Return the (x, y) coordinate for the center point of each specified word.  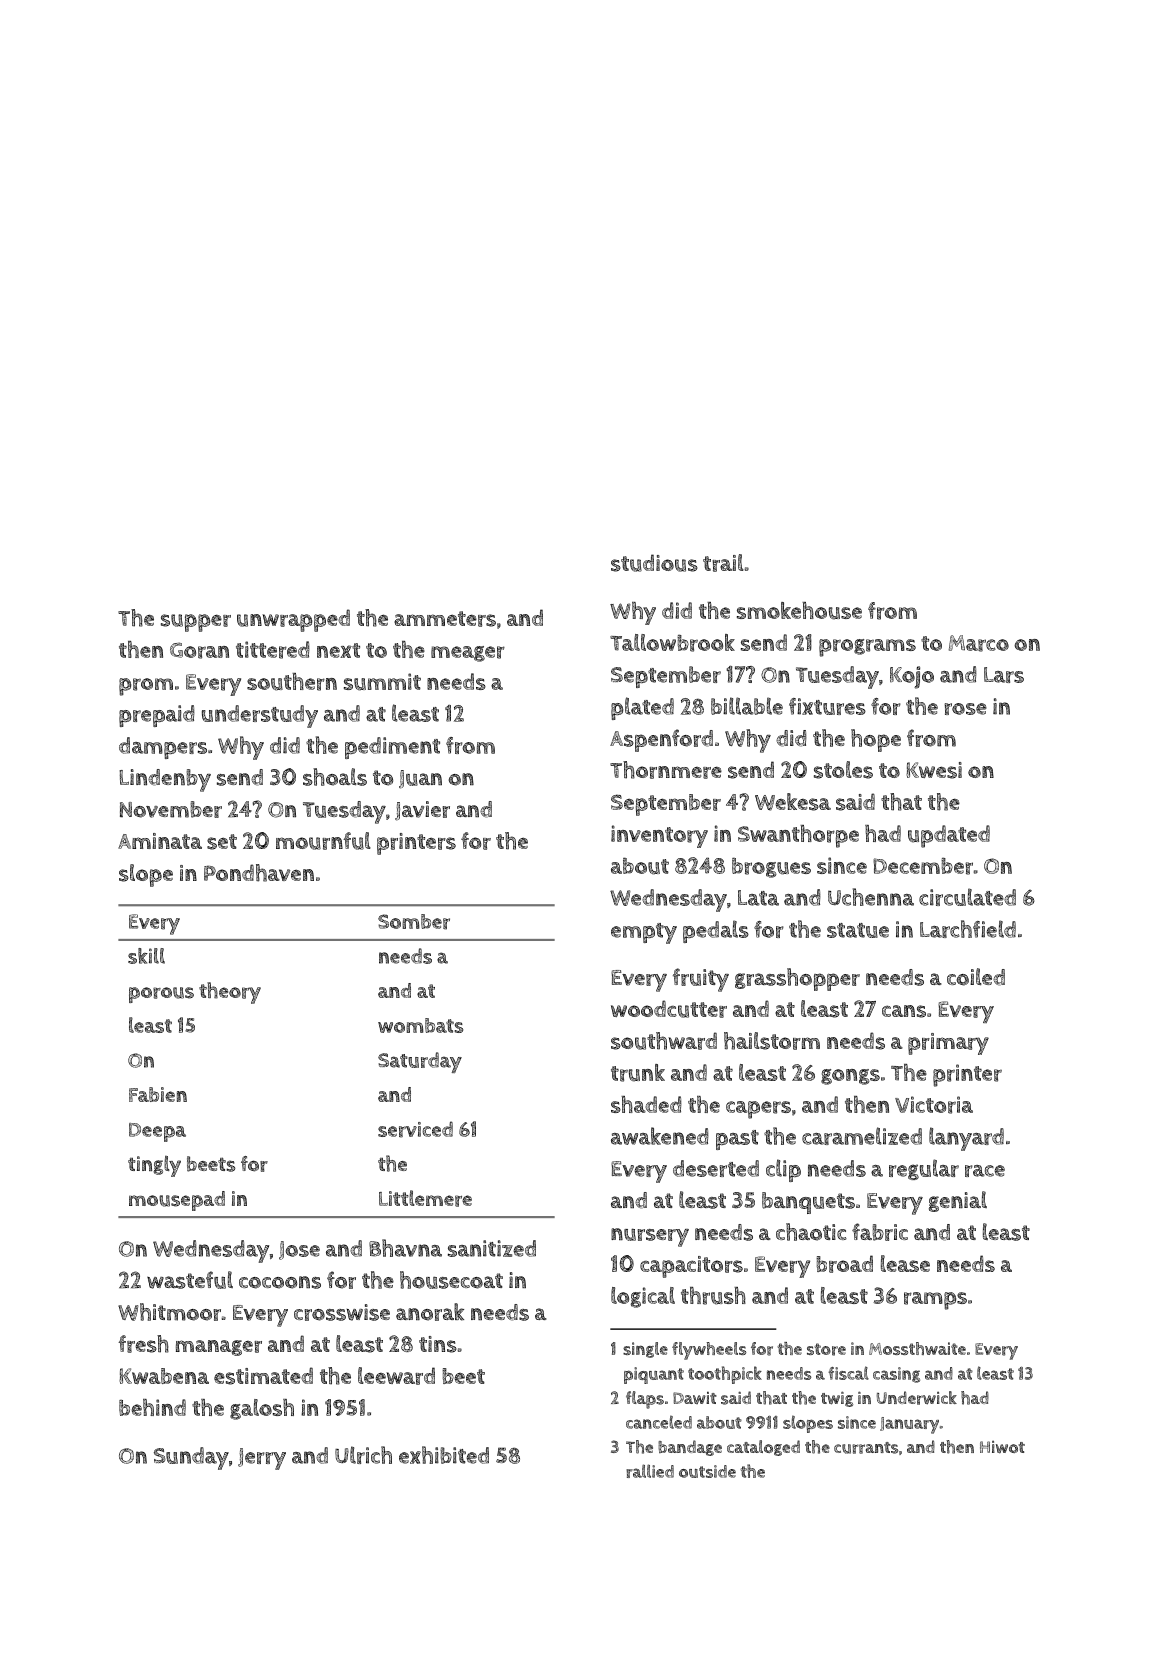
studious (654, 563)
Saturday (420, 1062)
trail (723, 563)
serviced (415, 1129)
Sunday (191, 1458)
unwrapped (293, 620)
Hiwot (1002, 1447)
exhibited (444, 1455)
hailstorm (772, 1041)
